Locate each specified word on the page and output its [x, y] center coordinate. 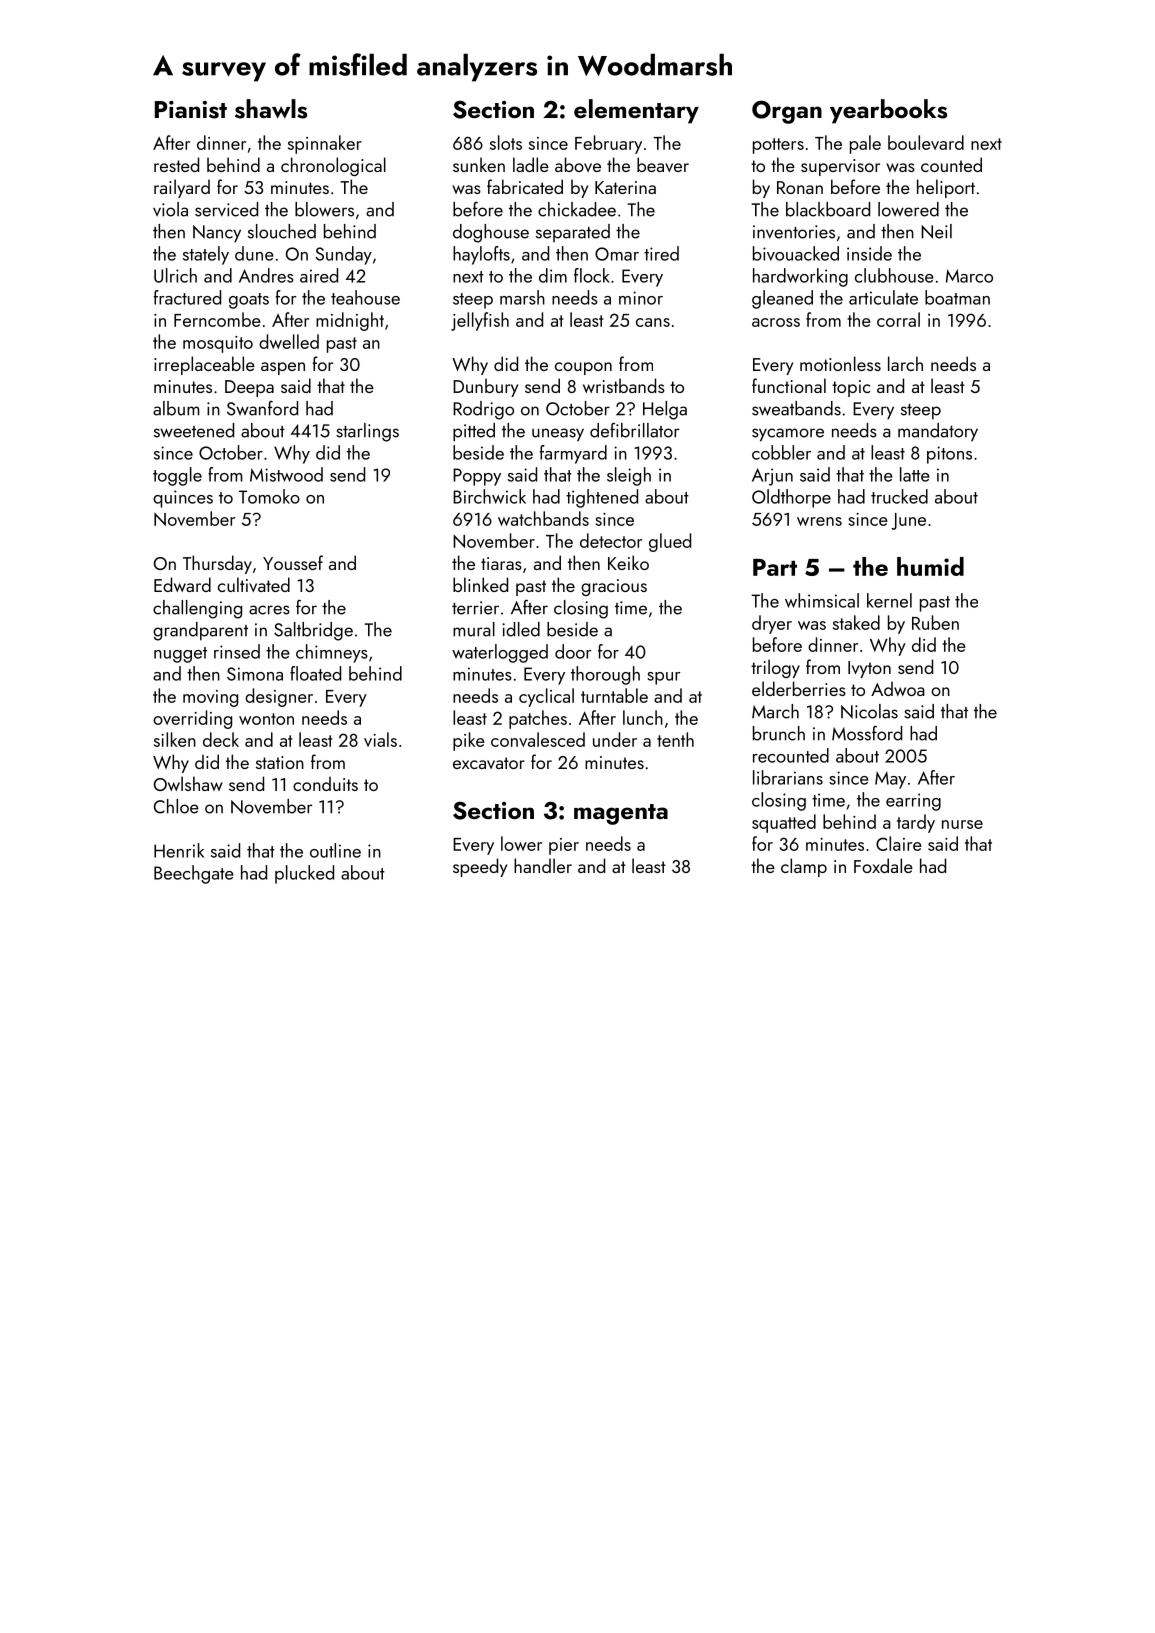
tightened [602, 498]
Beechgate [194, 874]
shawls [271, 109]
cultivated [254, 584]
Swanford [262, 408]
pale [865, 144]
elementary [636, 111]
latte [915, 474]
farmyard [573, 454]
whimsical [822, 600]
